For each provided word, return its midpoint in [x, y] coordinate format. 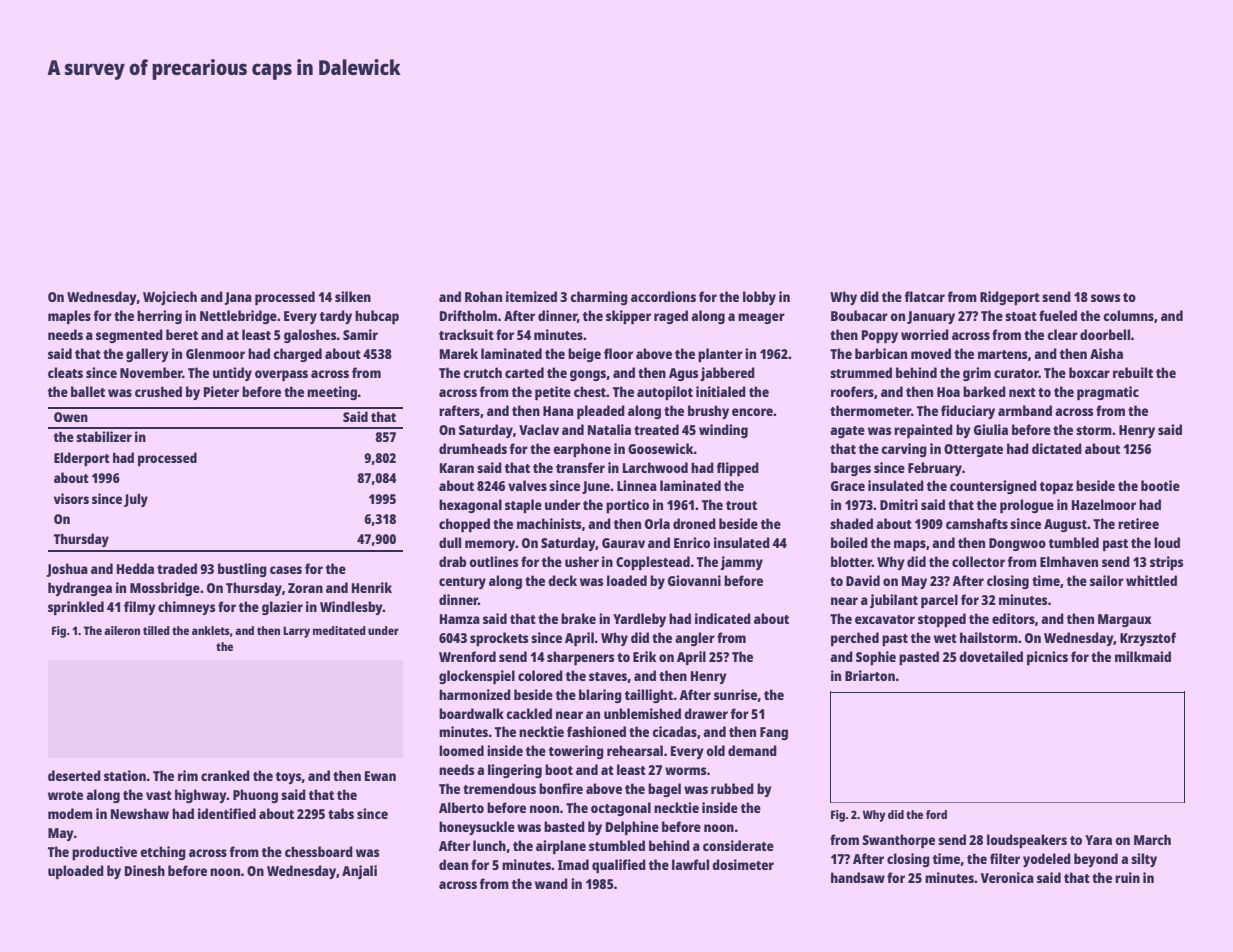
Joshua [67, 570]
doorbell [1105, 334]
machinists [549, 523]
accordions [663, 296]
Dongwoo [1017, 544]
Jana [238, 298]
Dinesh [145, 870]
